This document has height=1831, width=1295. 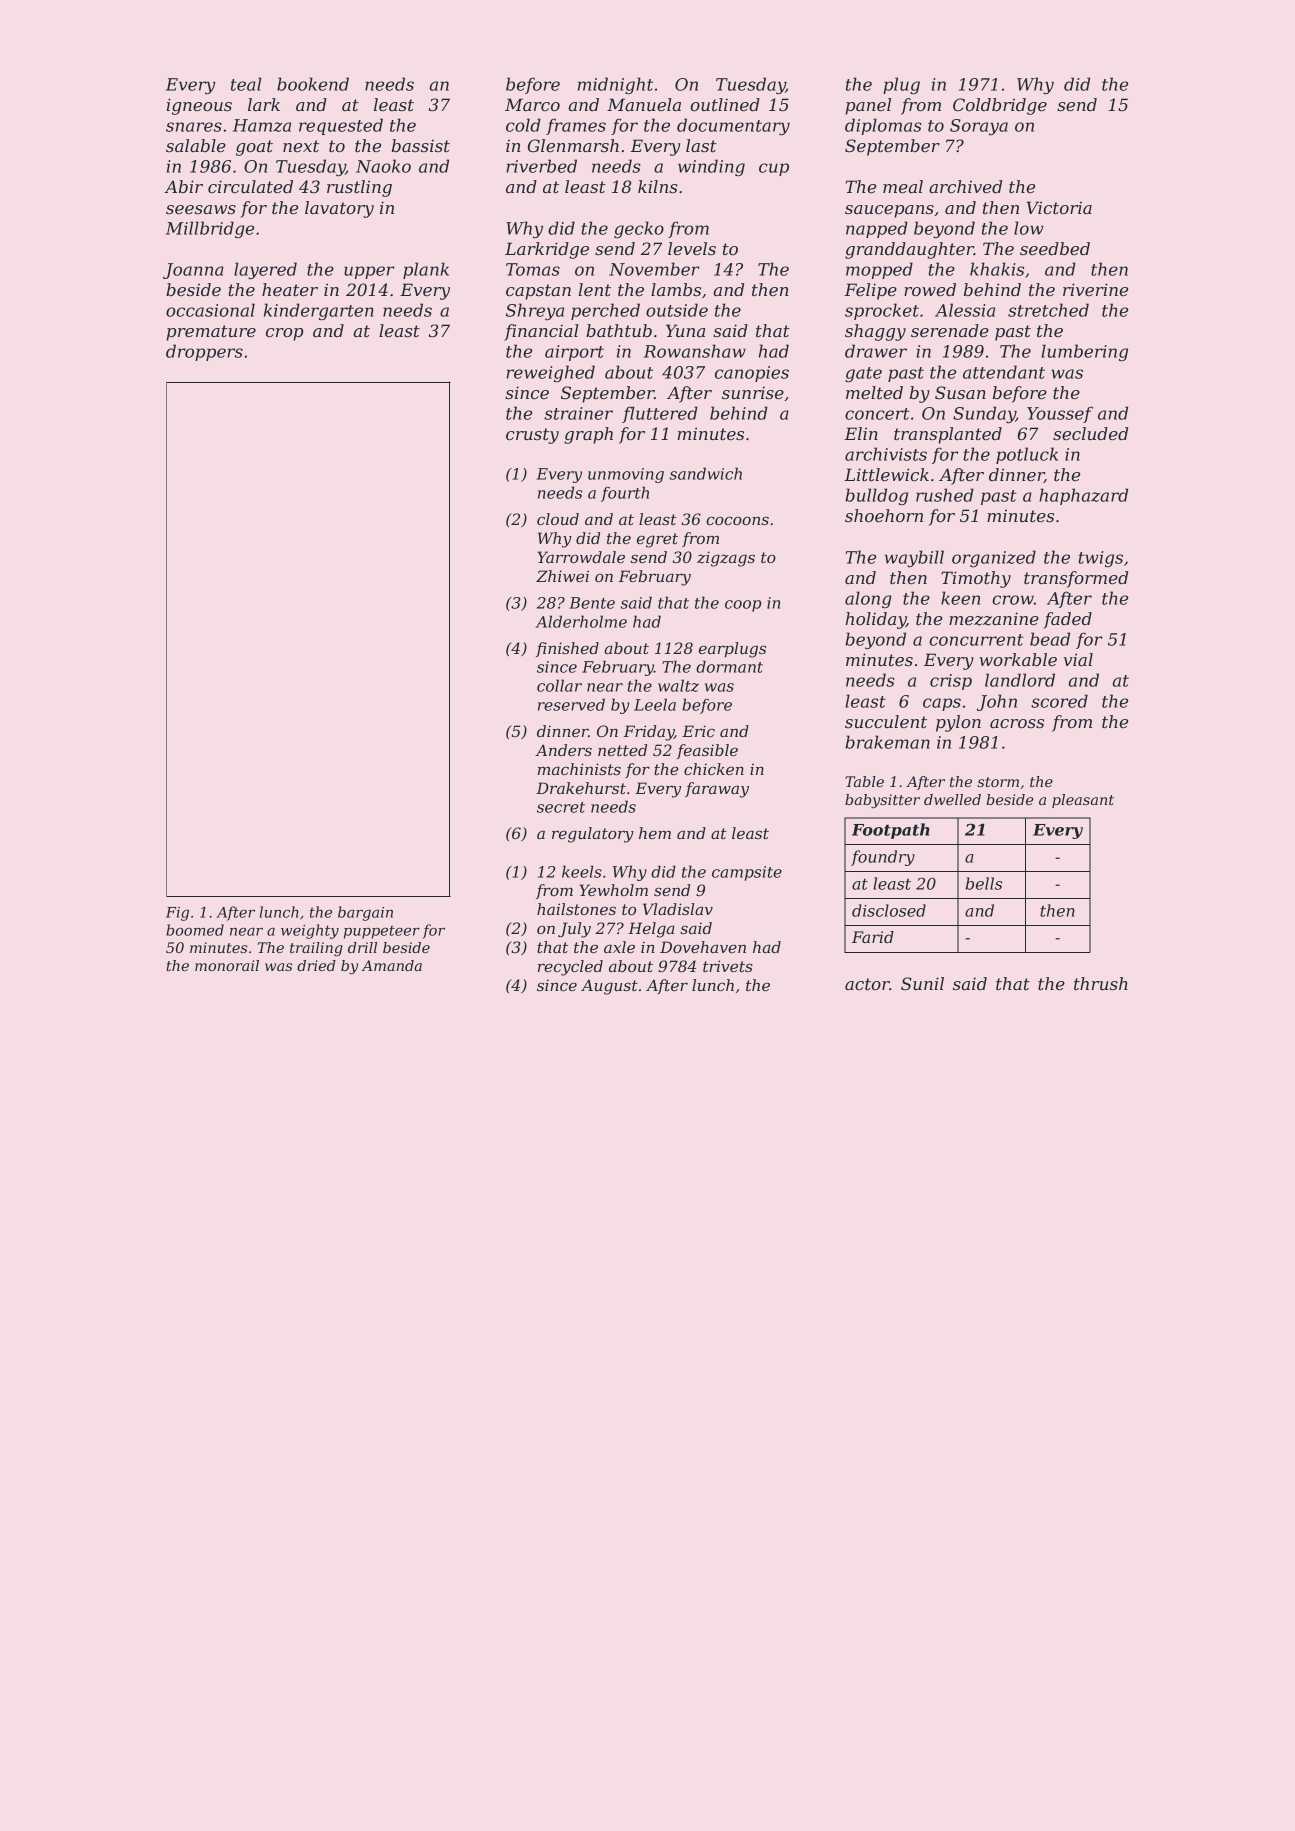 What do you see at coordinates (313, 84) in the document?
I see `bookend` at bounding box center [313, 84].
